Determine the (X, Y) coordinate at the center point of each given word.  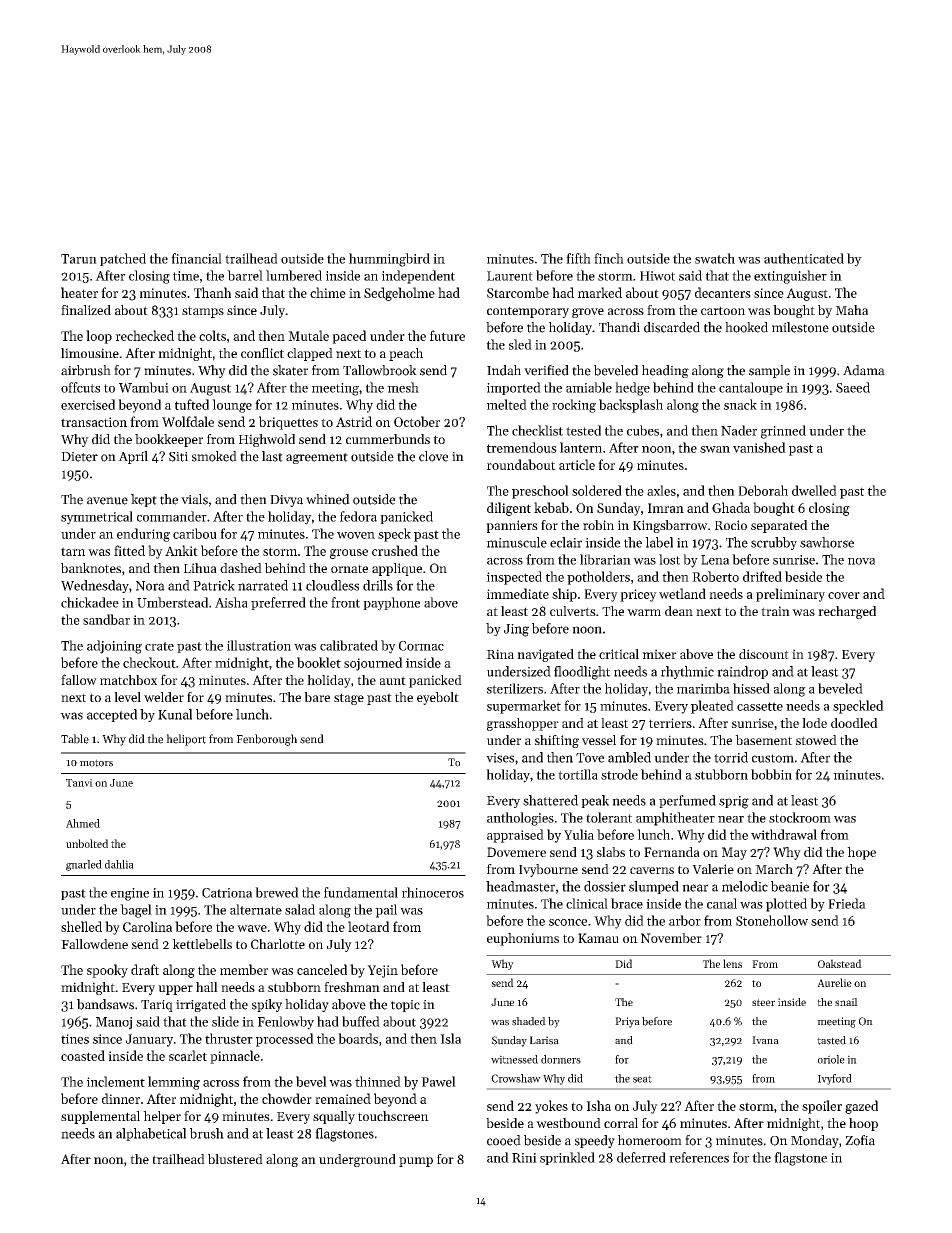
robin (598, 525)
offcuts (80, 387)
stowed (816, 740)
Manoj (114, 1023)
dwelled (814, 490)
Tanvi (79, 783)
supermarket (524, 707)
